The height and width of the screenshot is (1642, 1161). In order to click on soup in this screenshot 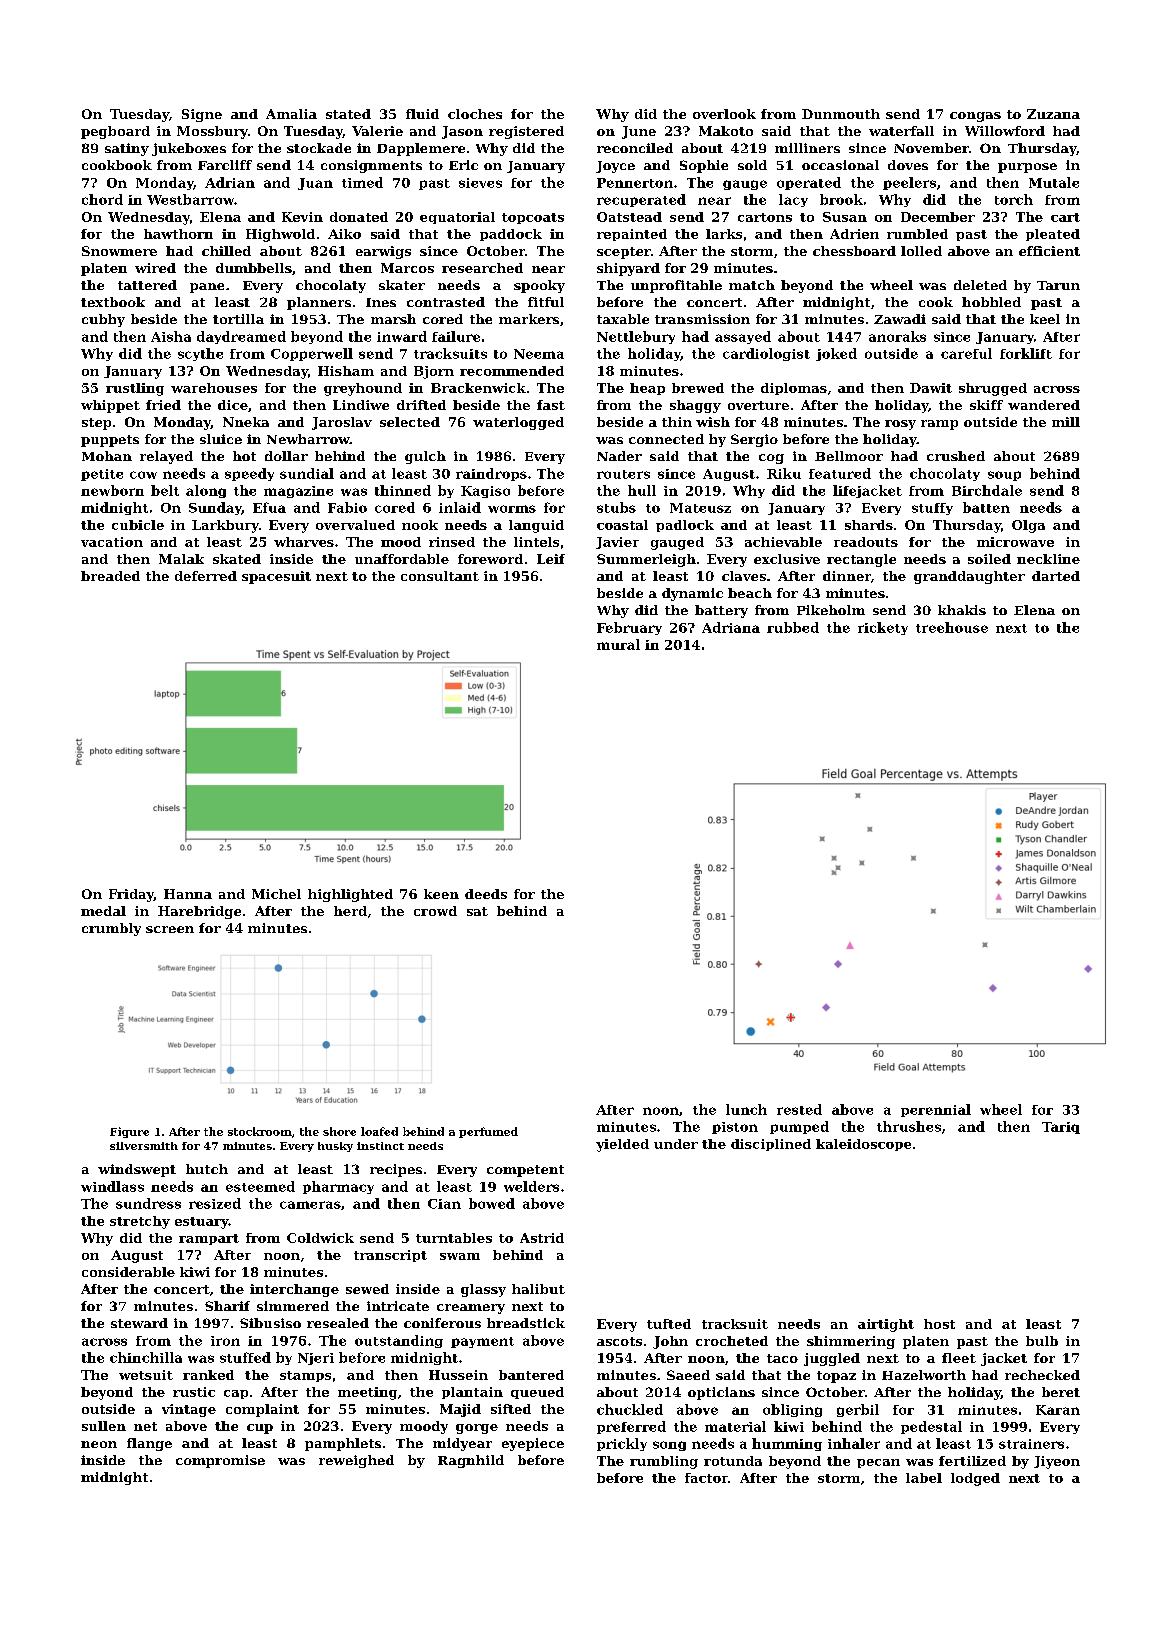, I will do `click(1004, 476)`.
